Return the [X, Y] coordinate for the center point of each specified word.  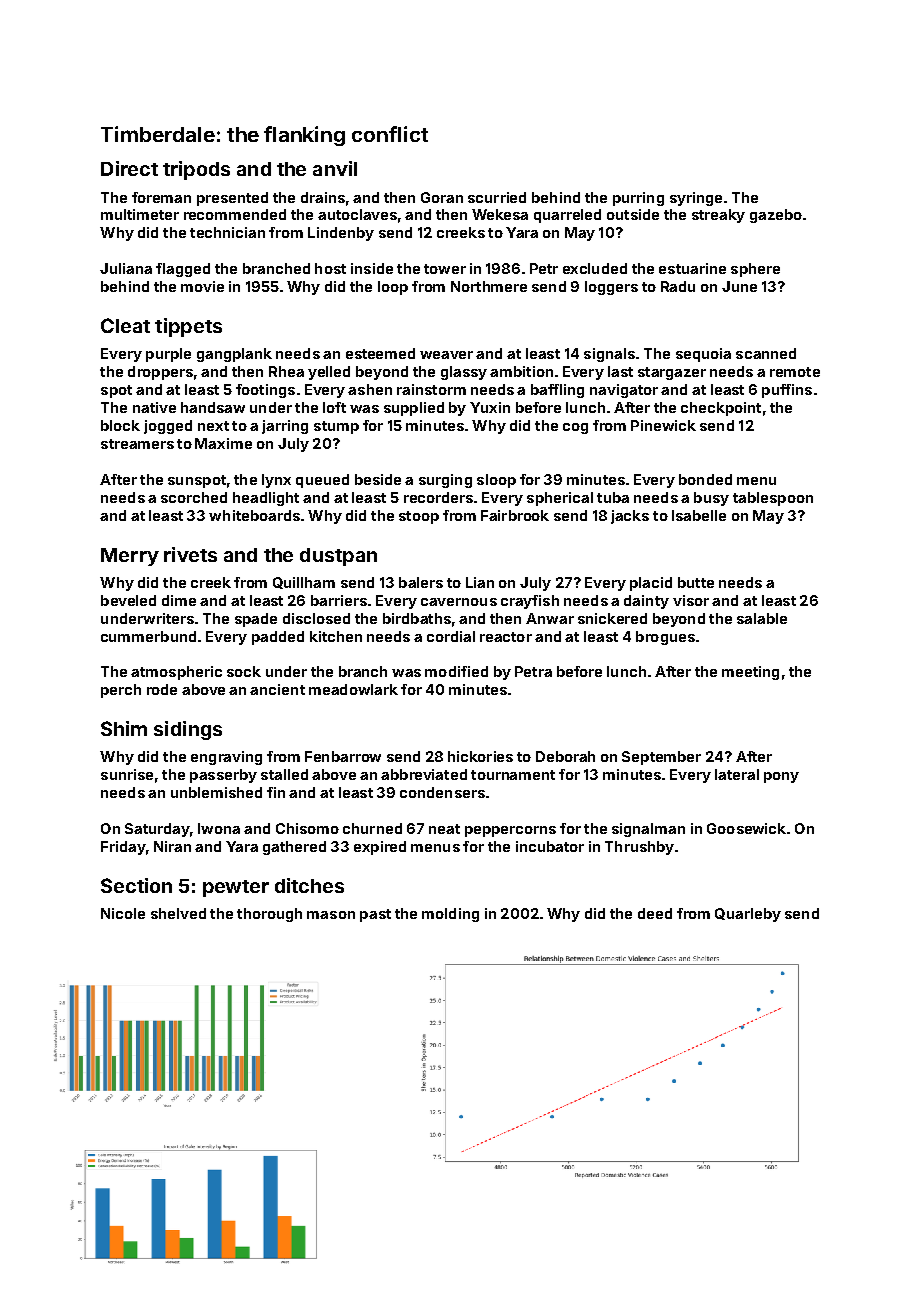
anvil [335, 168]
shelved [178, 913]
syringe [696, 199]
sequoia [703, 355]
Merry [130, 557]
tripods [196, 170]
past [375, 915]
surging [445, 481]
